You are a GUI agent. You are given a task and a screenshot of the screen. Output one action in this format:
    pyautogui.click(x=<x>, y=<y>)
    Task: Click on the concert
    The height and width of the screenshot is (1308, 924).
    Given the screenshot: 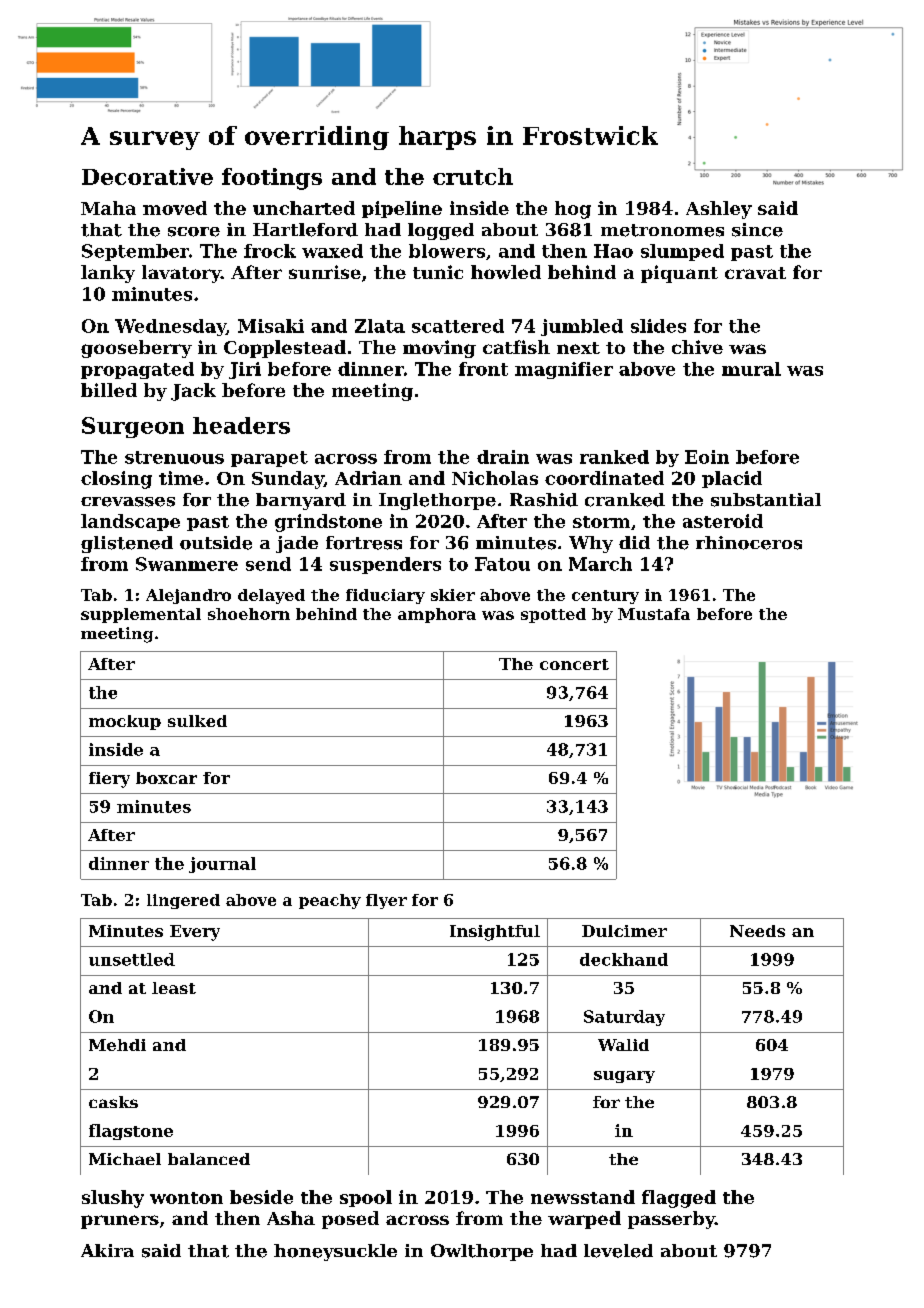 What is the action you would take?
    pyautogui.click(x=574, y=664)
